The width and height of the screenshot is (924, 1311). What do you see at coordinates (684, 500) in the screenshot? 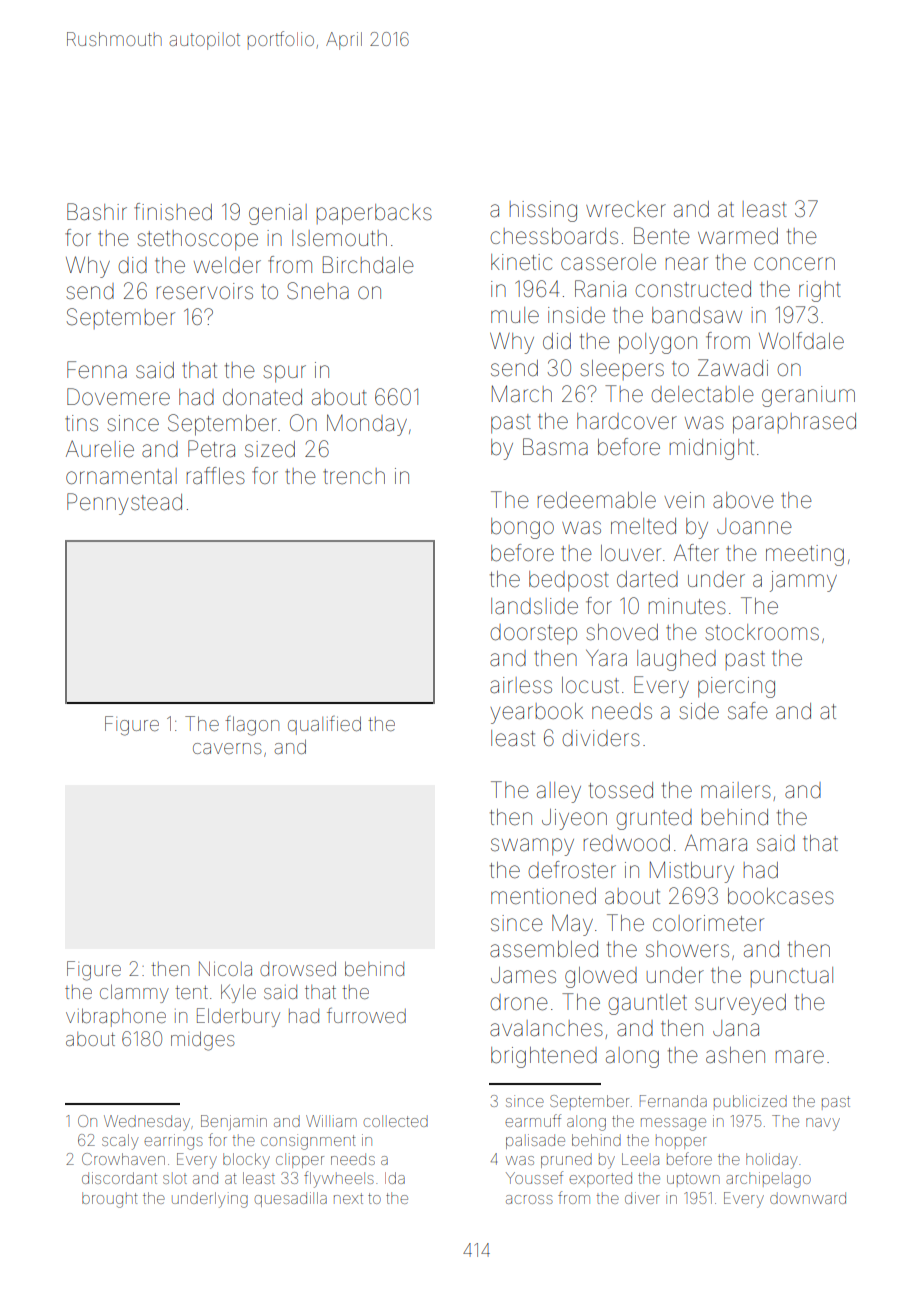
I see `vein` at bounding box center [684, 500].
